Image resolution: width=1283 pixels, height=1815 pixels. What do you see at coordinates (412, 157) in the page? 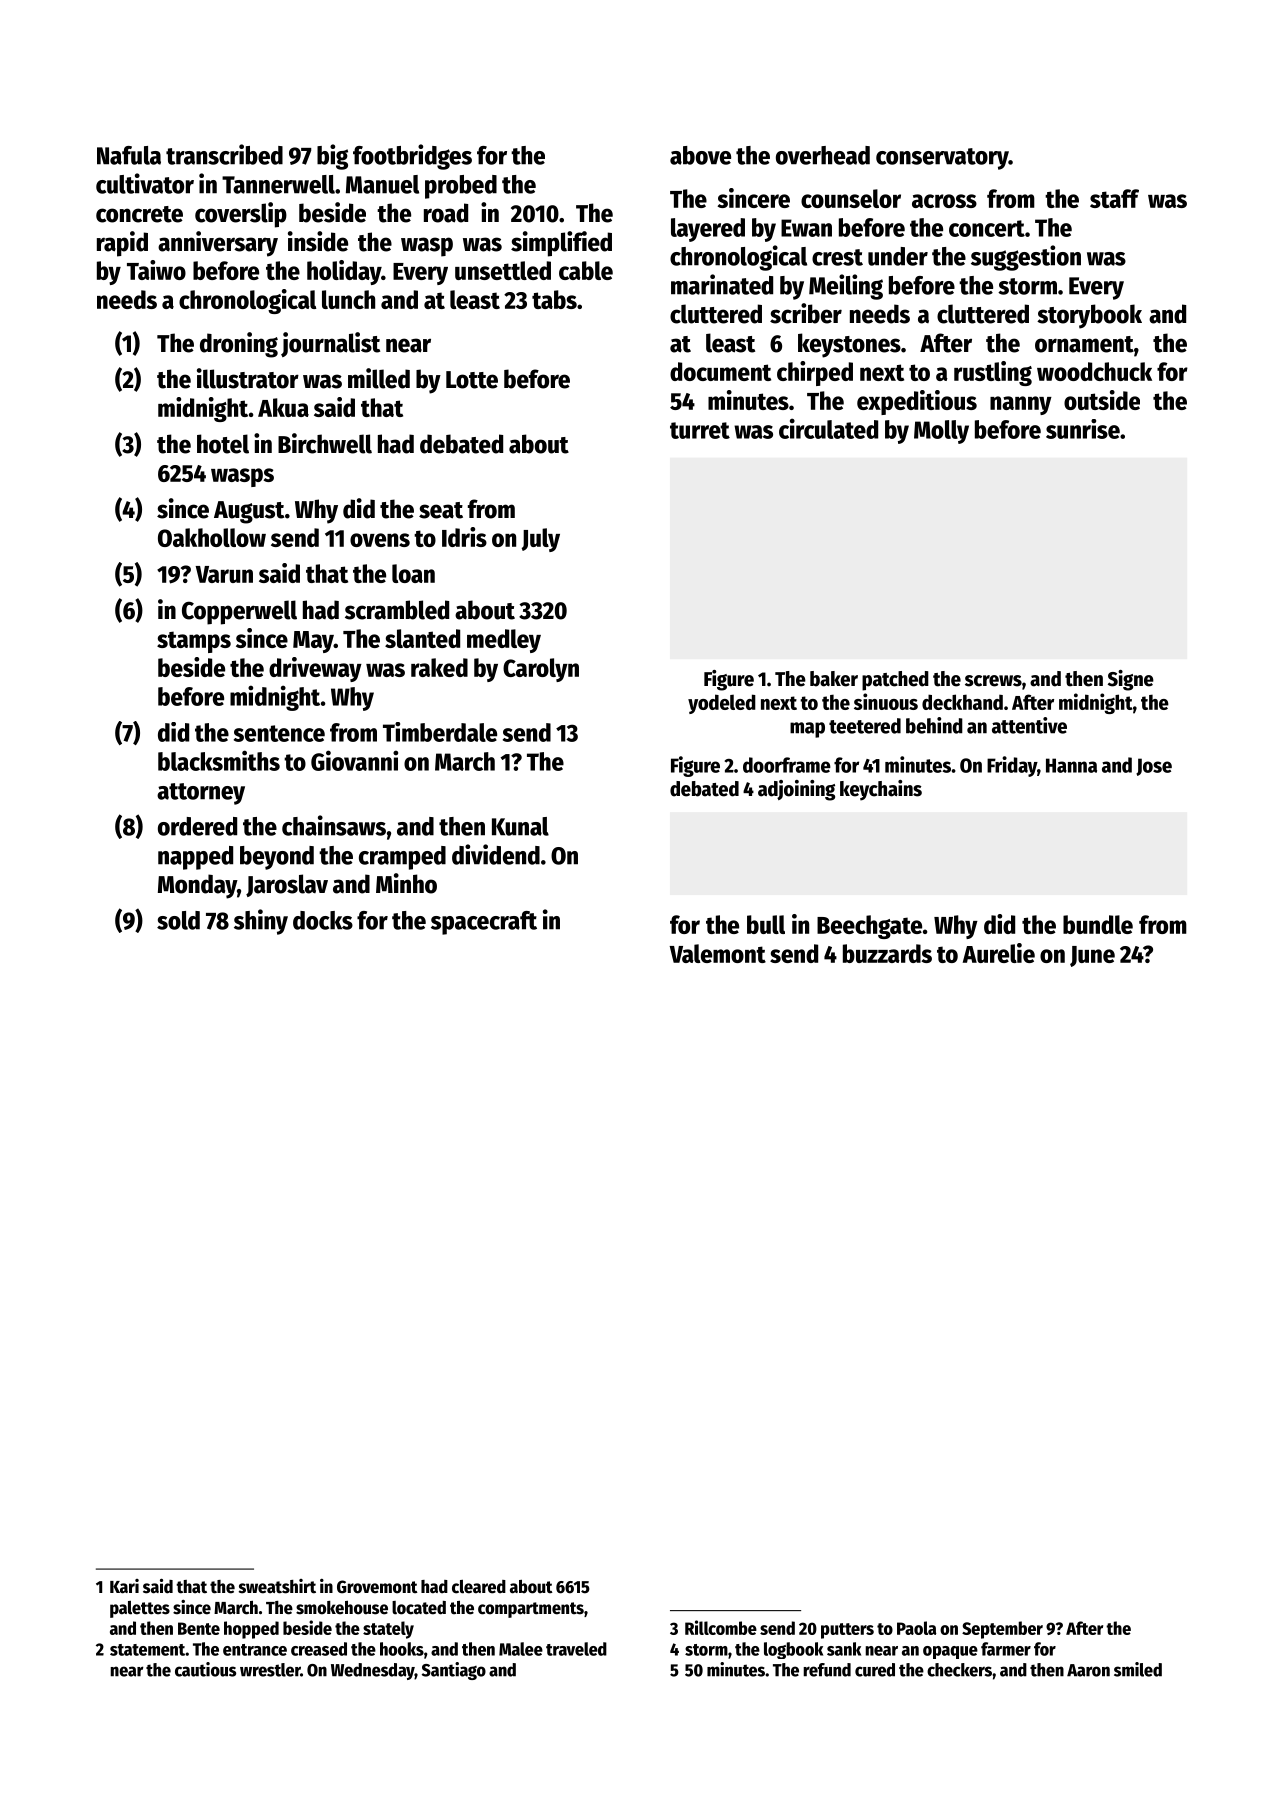
I see `footbridges` at bounding box center [412, 157].
